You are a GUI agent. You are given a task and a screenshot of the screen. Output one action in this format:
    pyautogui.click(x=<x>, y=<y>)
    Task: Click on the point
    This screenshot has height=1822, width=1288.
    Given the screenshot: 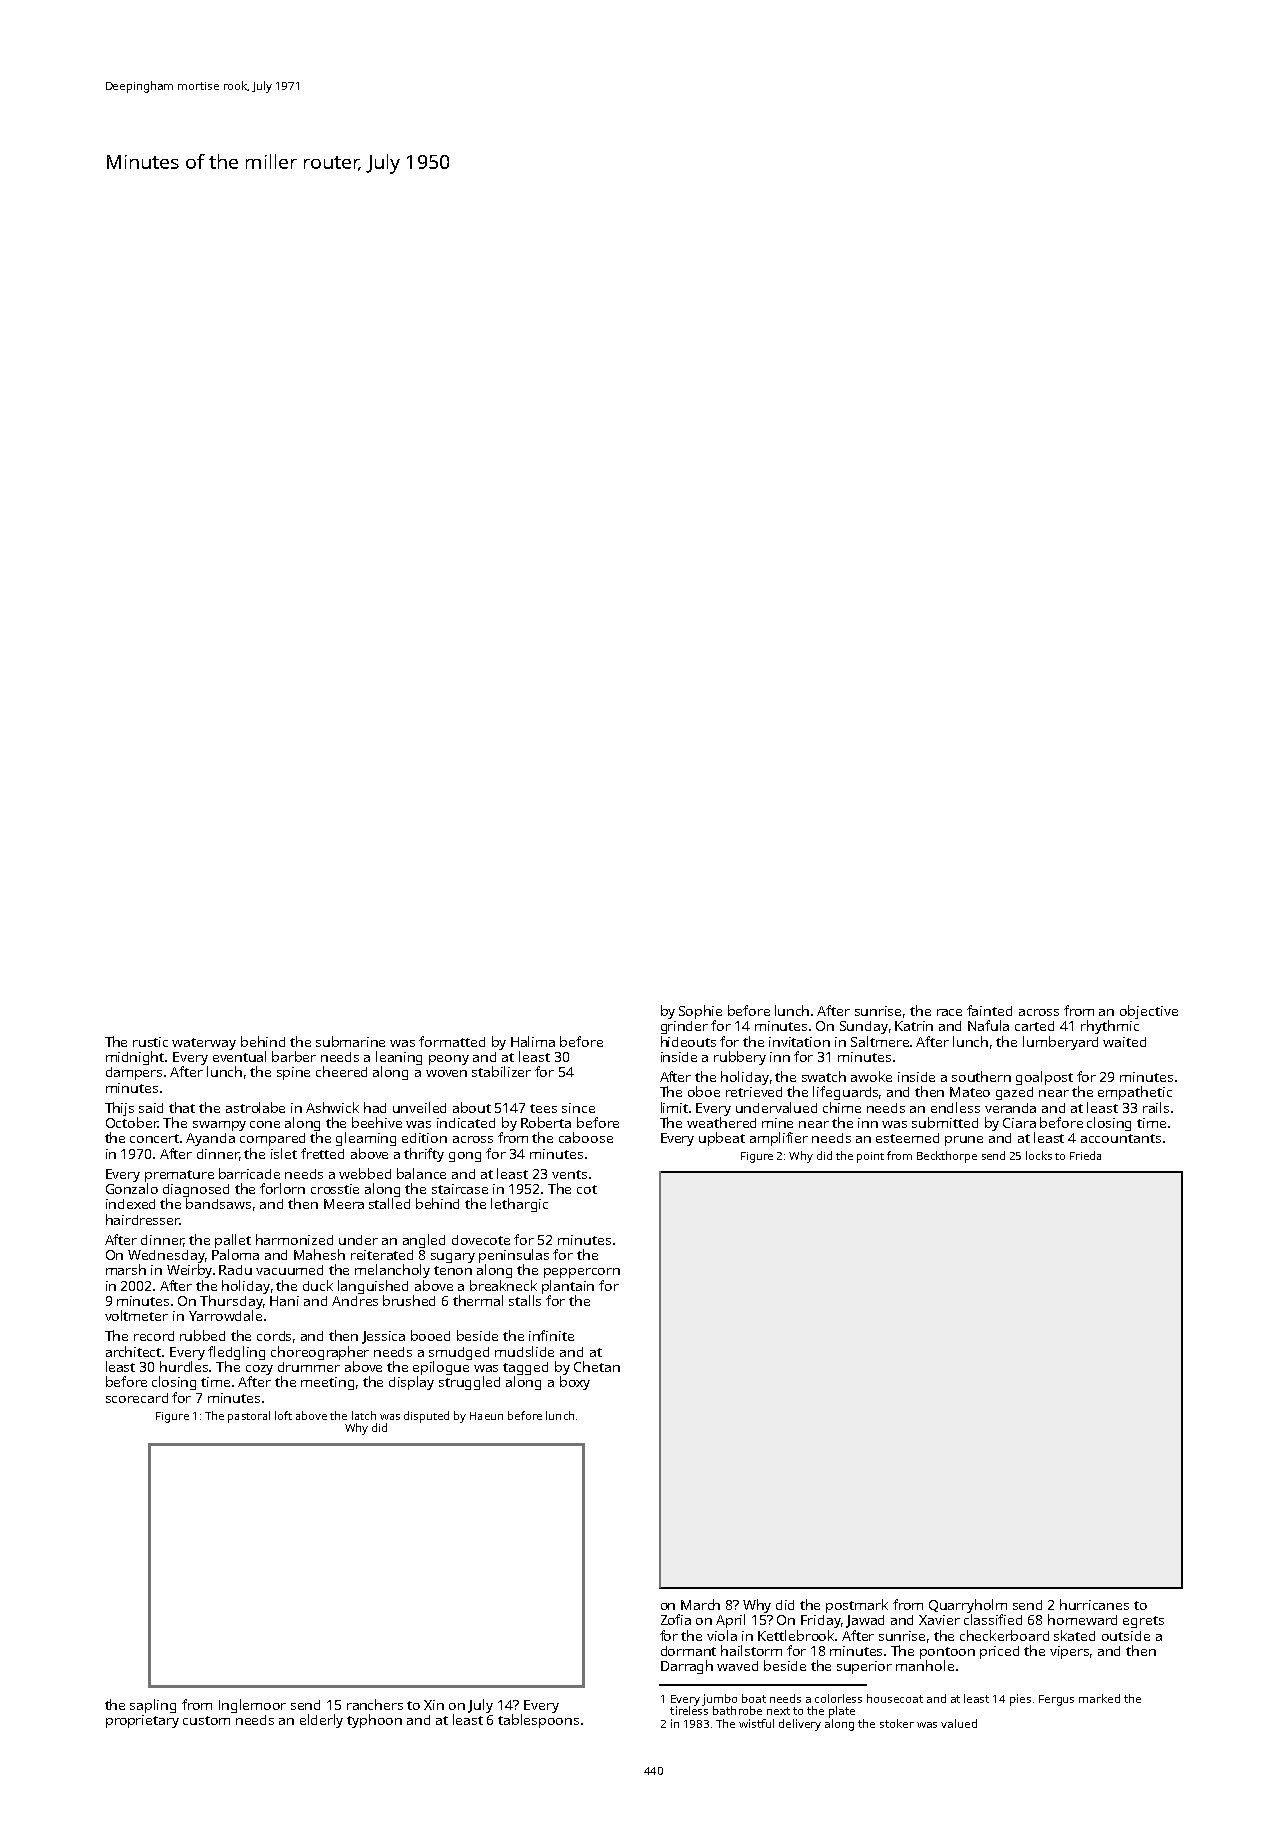 What is the action you would take?
    pyautogui.click(x=870, y=1157)
